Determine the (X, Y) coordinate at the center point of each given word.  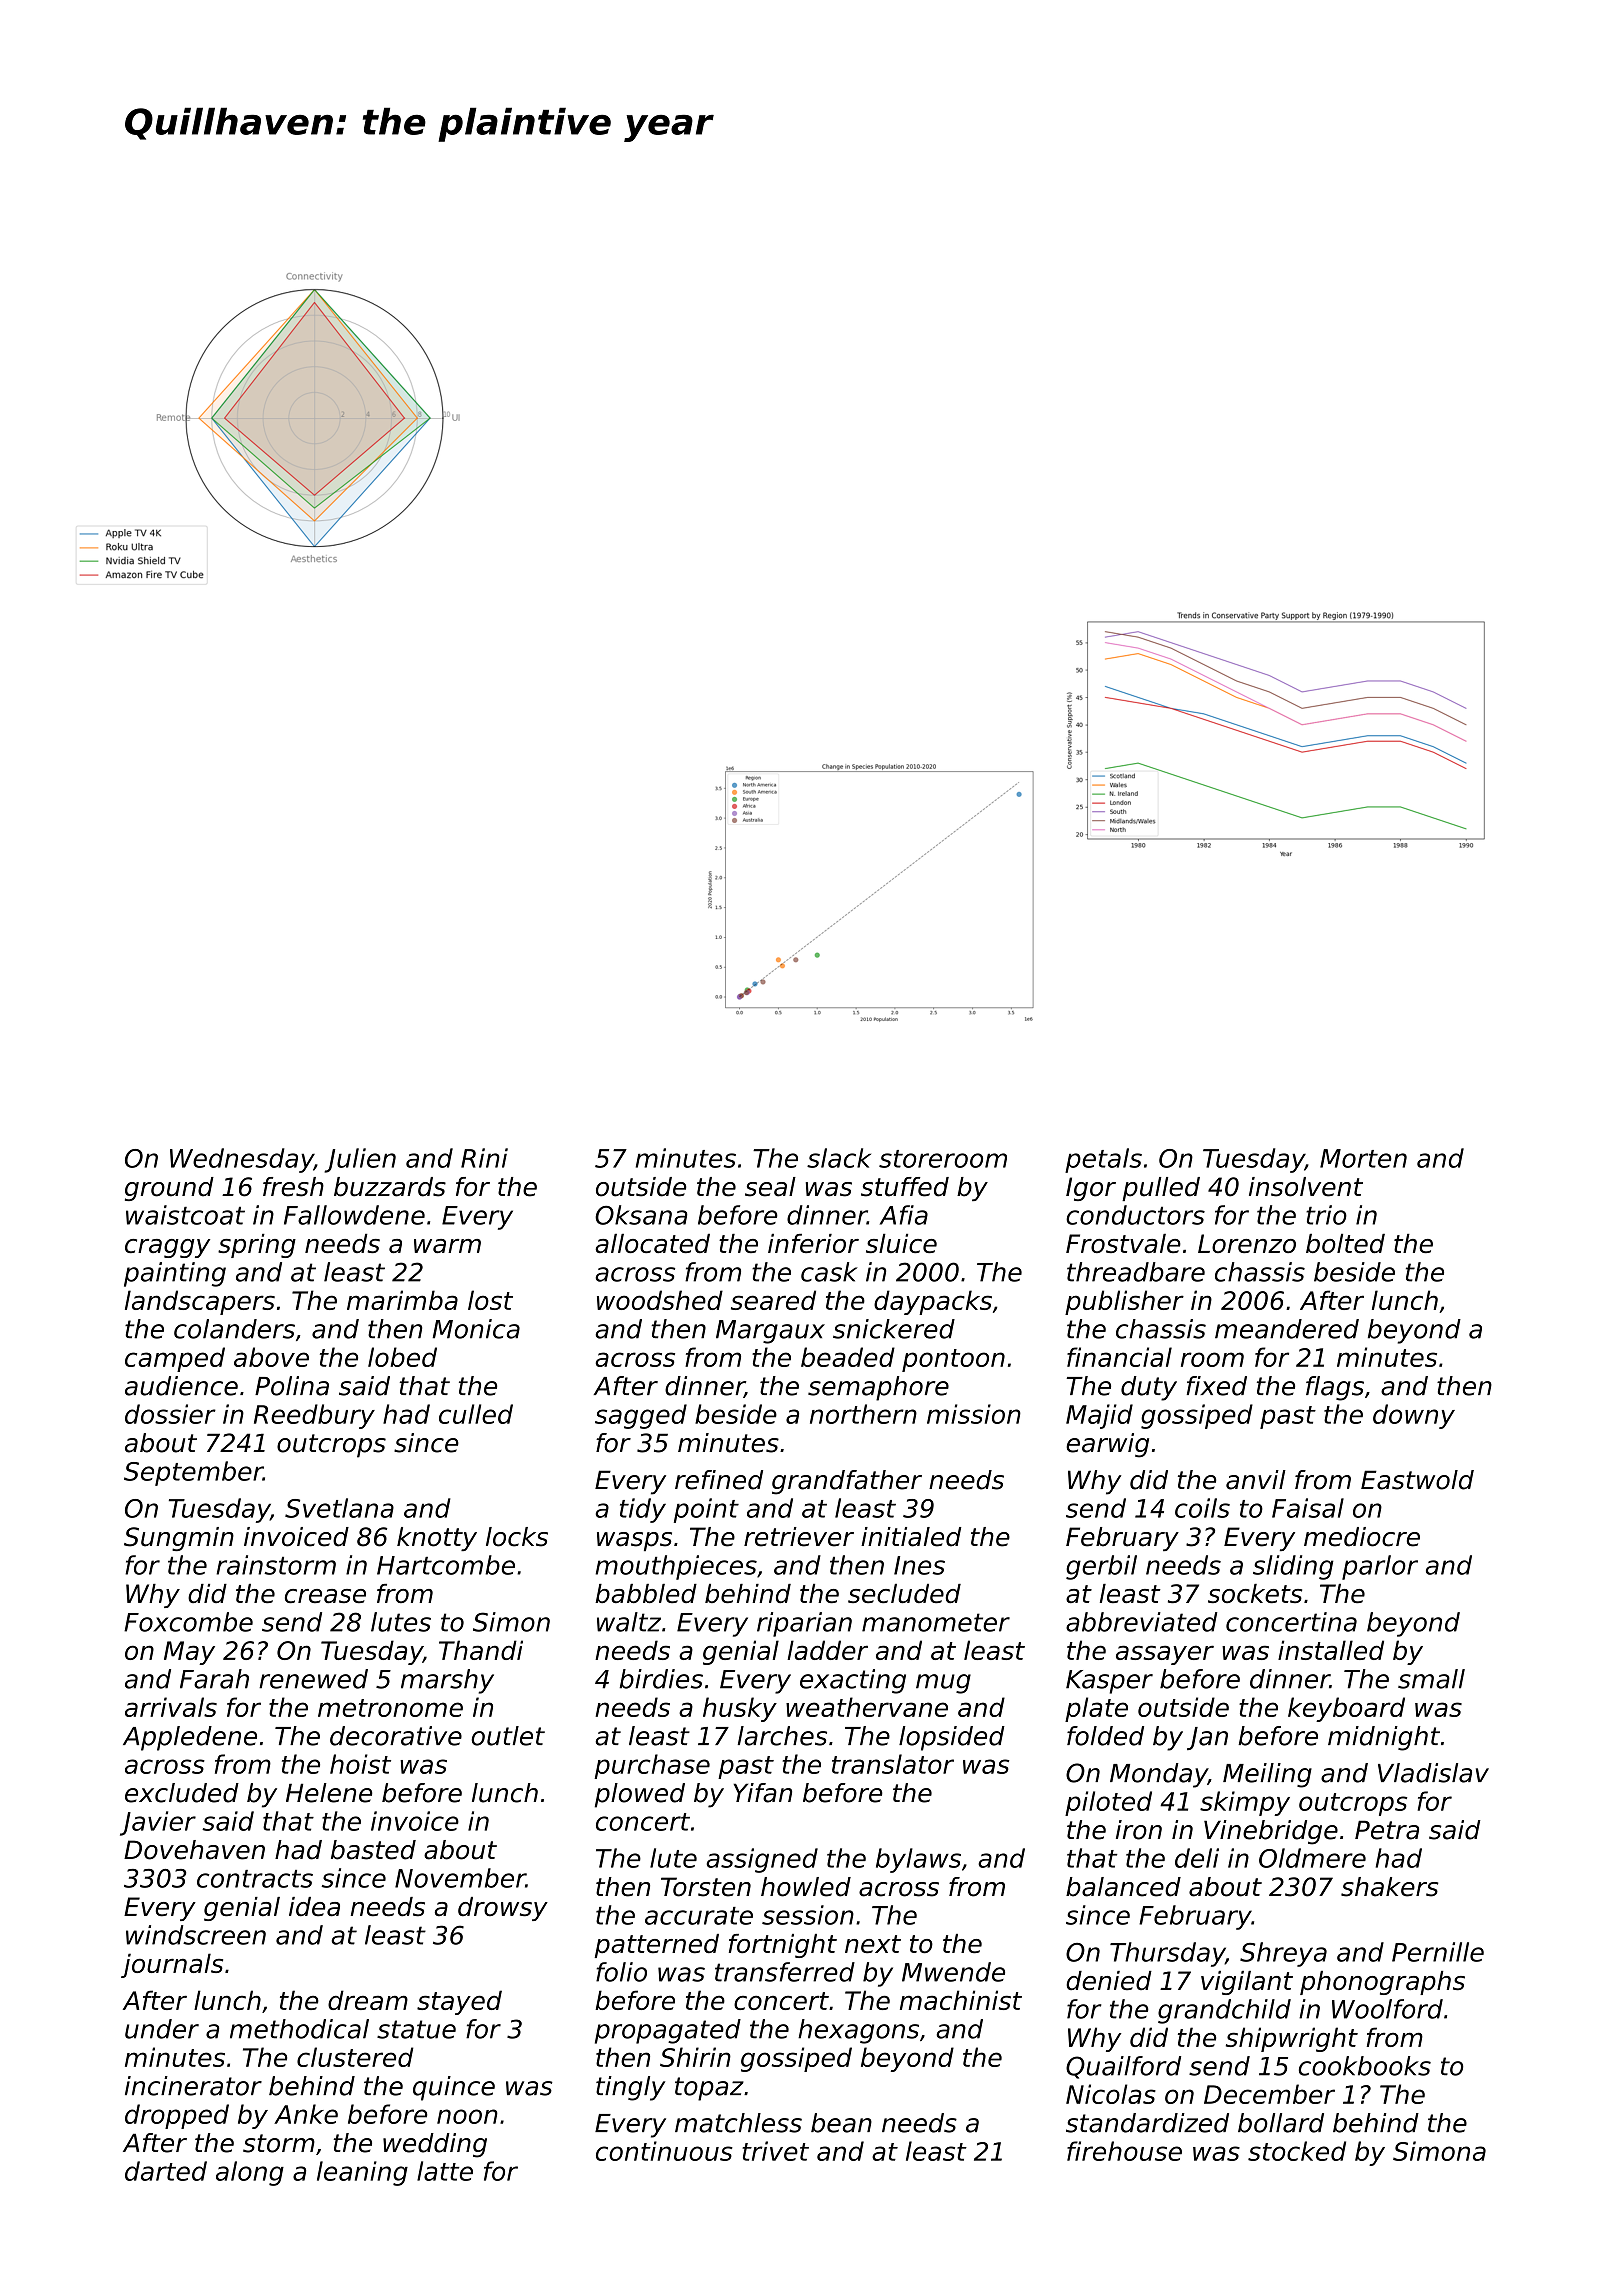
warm (447, 1246)
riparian (804, 1624)
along (250, 2173)
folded (1105, 1736)
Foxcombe (188, 1622)
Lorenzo (1247, 1243)
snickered (894, 1329)
